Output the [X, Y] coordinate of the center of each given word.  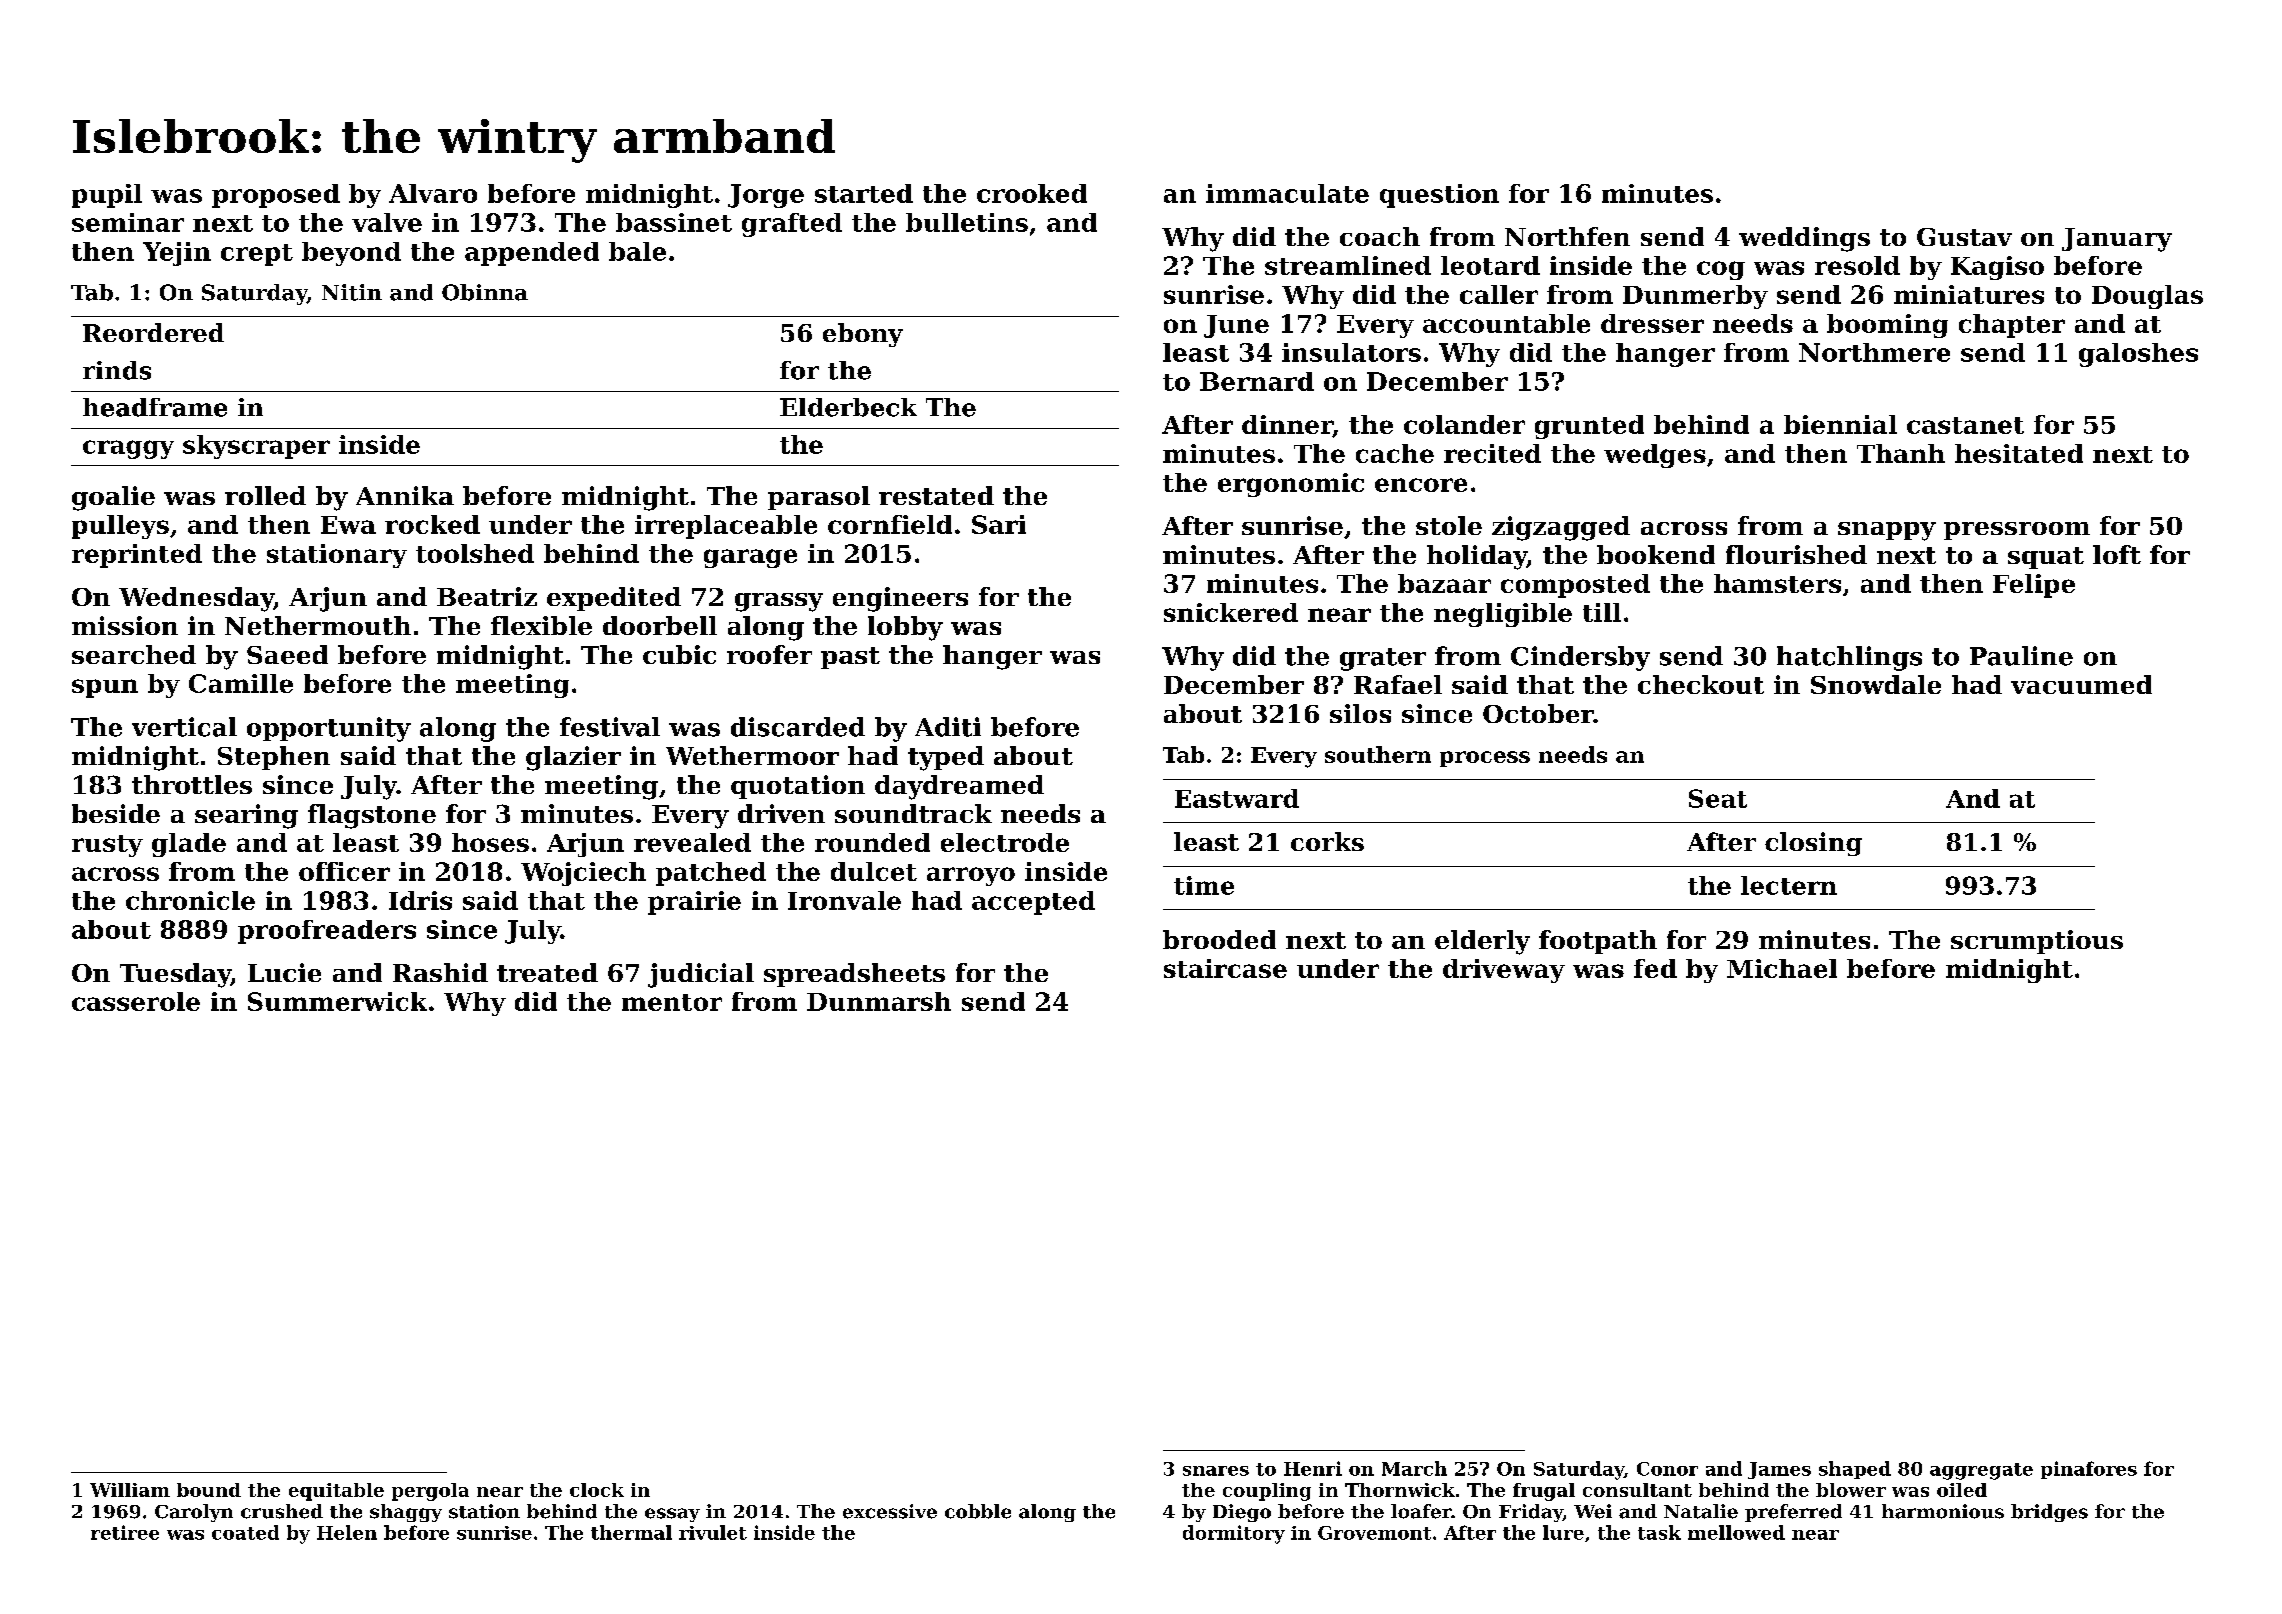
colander [1464, 424]
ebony [863, 335]
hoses [490, 842]
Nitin [352, 292]
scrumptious [2037, 942]
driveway [1504, 971]
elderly [1482, 942]
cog [1721, 270]
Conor [1667, 1469]
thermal [631, 1532]
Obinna [485, 292]
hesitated [2019, 453]
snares [1216, 1471]
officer [344, 871]
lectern [1789, 885]
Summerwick [337, 1001]
